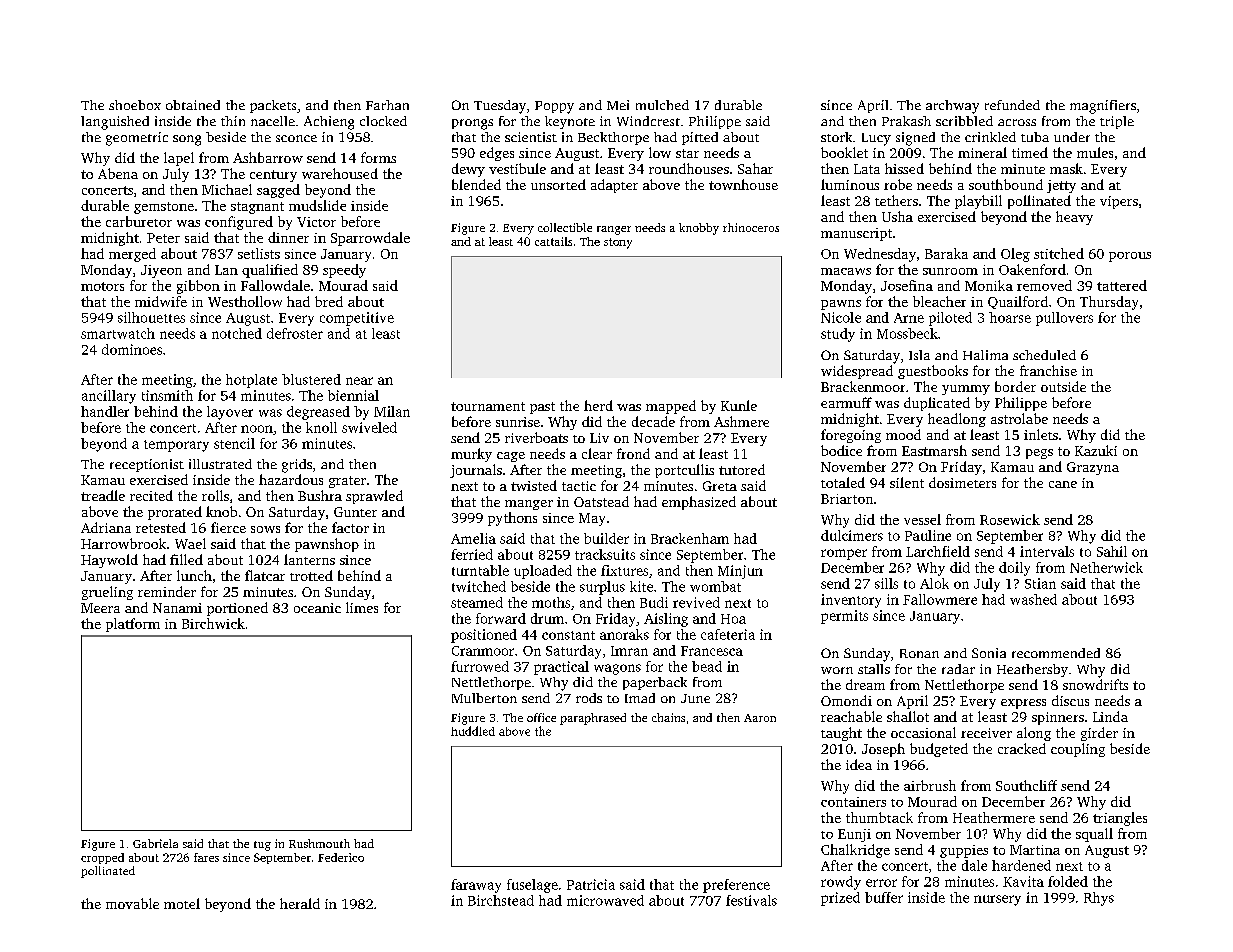  I want to click on Rhys, so click(1099, 899).
